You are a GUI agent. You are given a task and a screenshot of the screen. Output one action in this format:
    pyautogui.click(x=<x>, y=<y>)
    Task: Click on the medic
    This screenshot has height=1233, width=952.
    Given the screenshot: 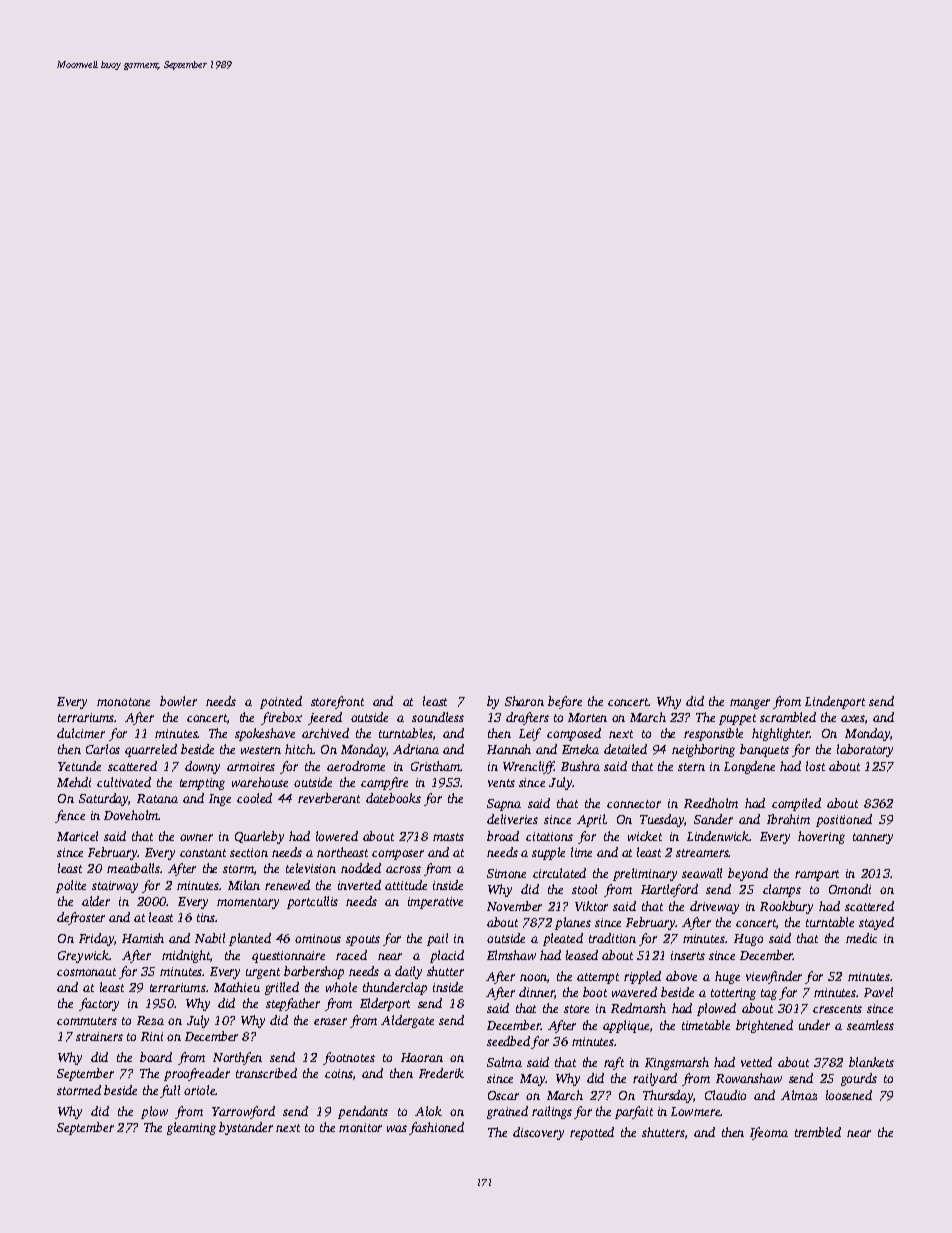 What is the action you would take?
    pyautogui.click(x=861, y=938)
